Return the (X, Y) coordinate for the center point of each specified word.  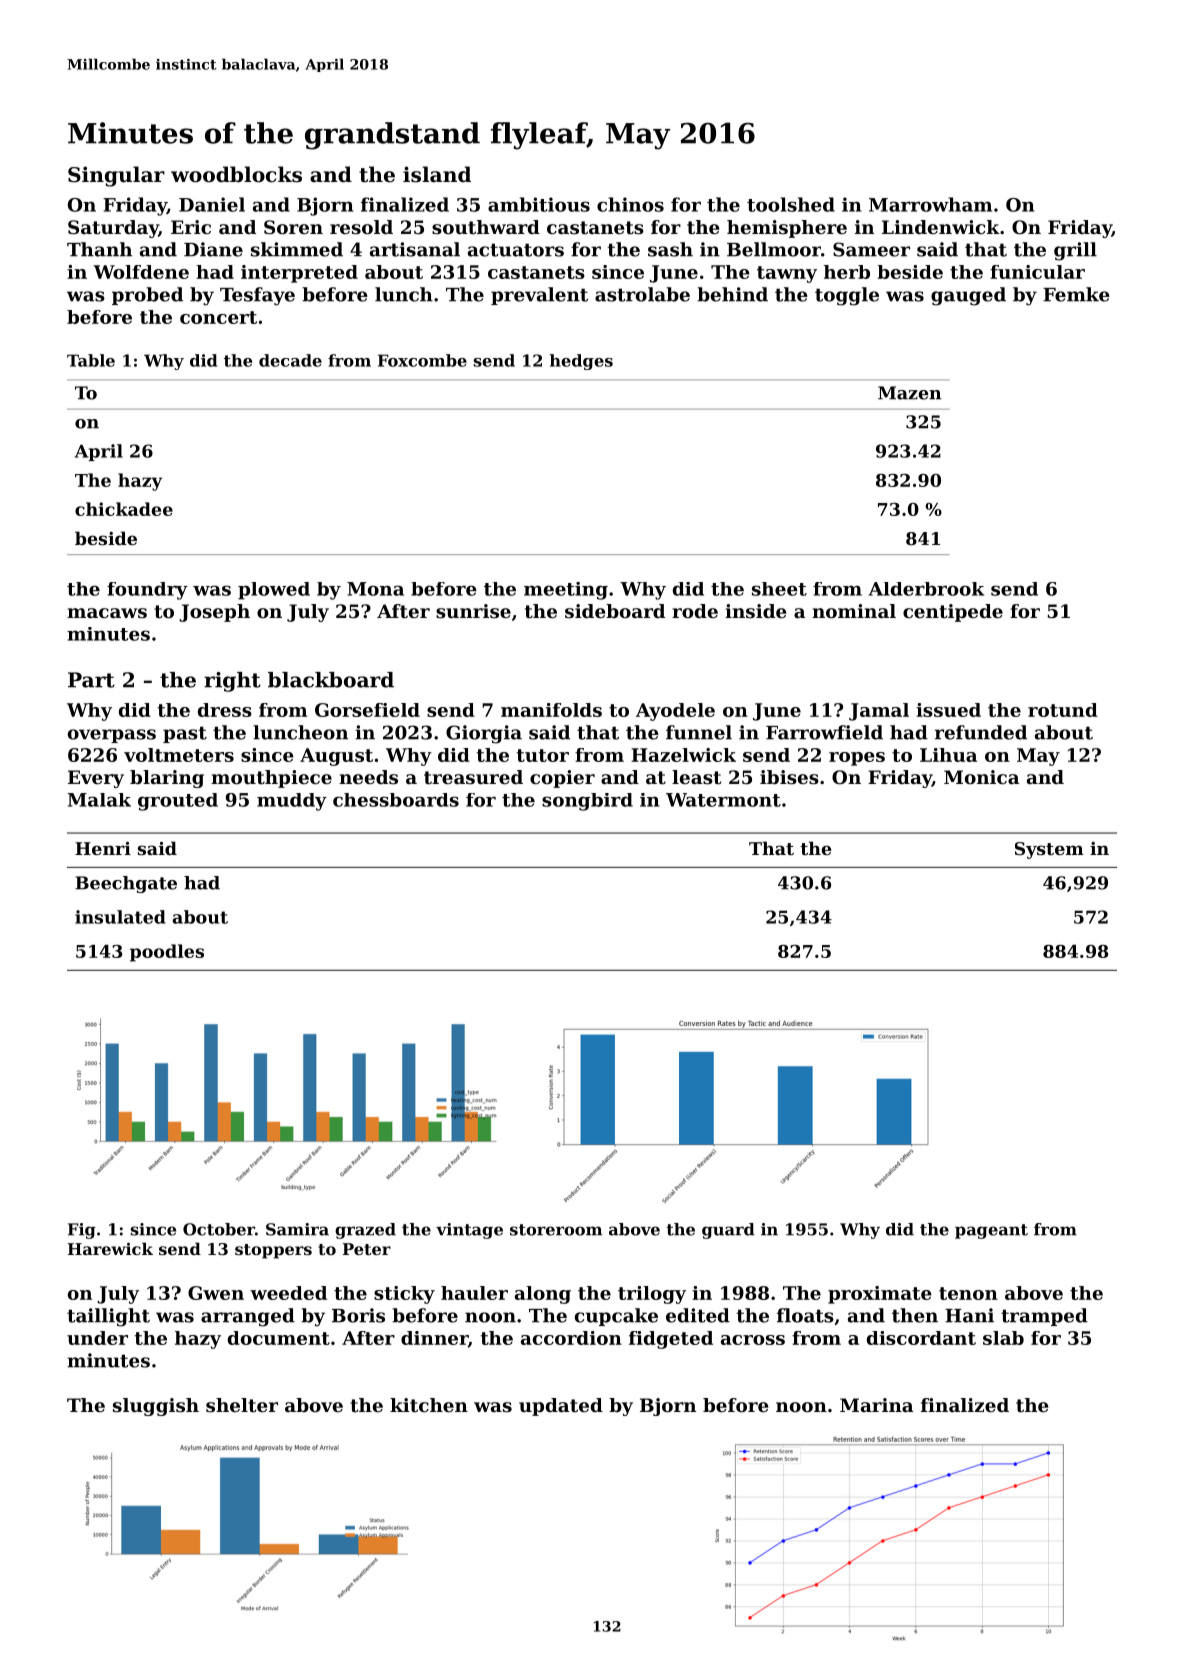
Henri (103, 848)
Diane (213, 249)
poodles (167, 953)
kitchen (429, 1405)
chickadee (124, 509)
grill (1075, 251)
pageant (991, 1231)
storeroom (556, 1230)
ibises (789, 777)
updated (561, 1407)
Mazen (909, 393)
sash (670, 249)
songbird (587, 802)
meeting (566, 591)
